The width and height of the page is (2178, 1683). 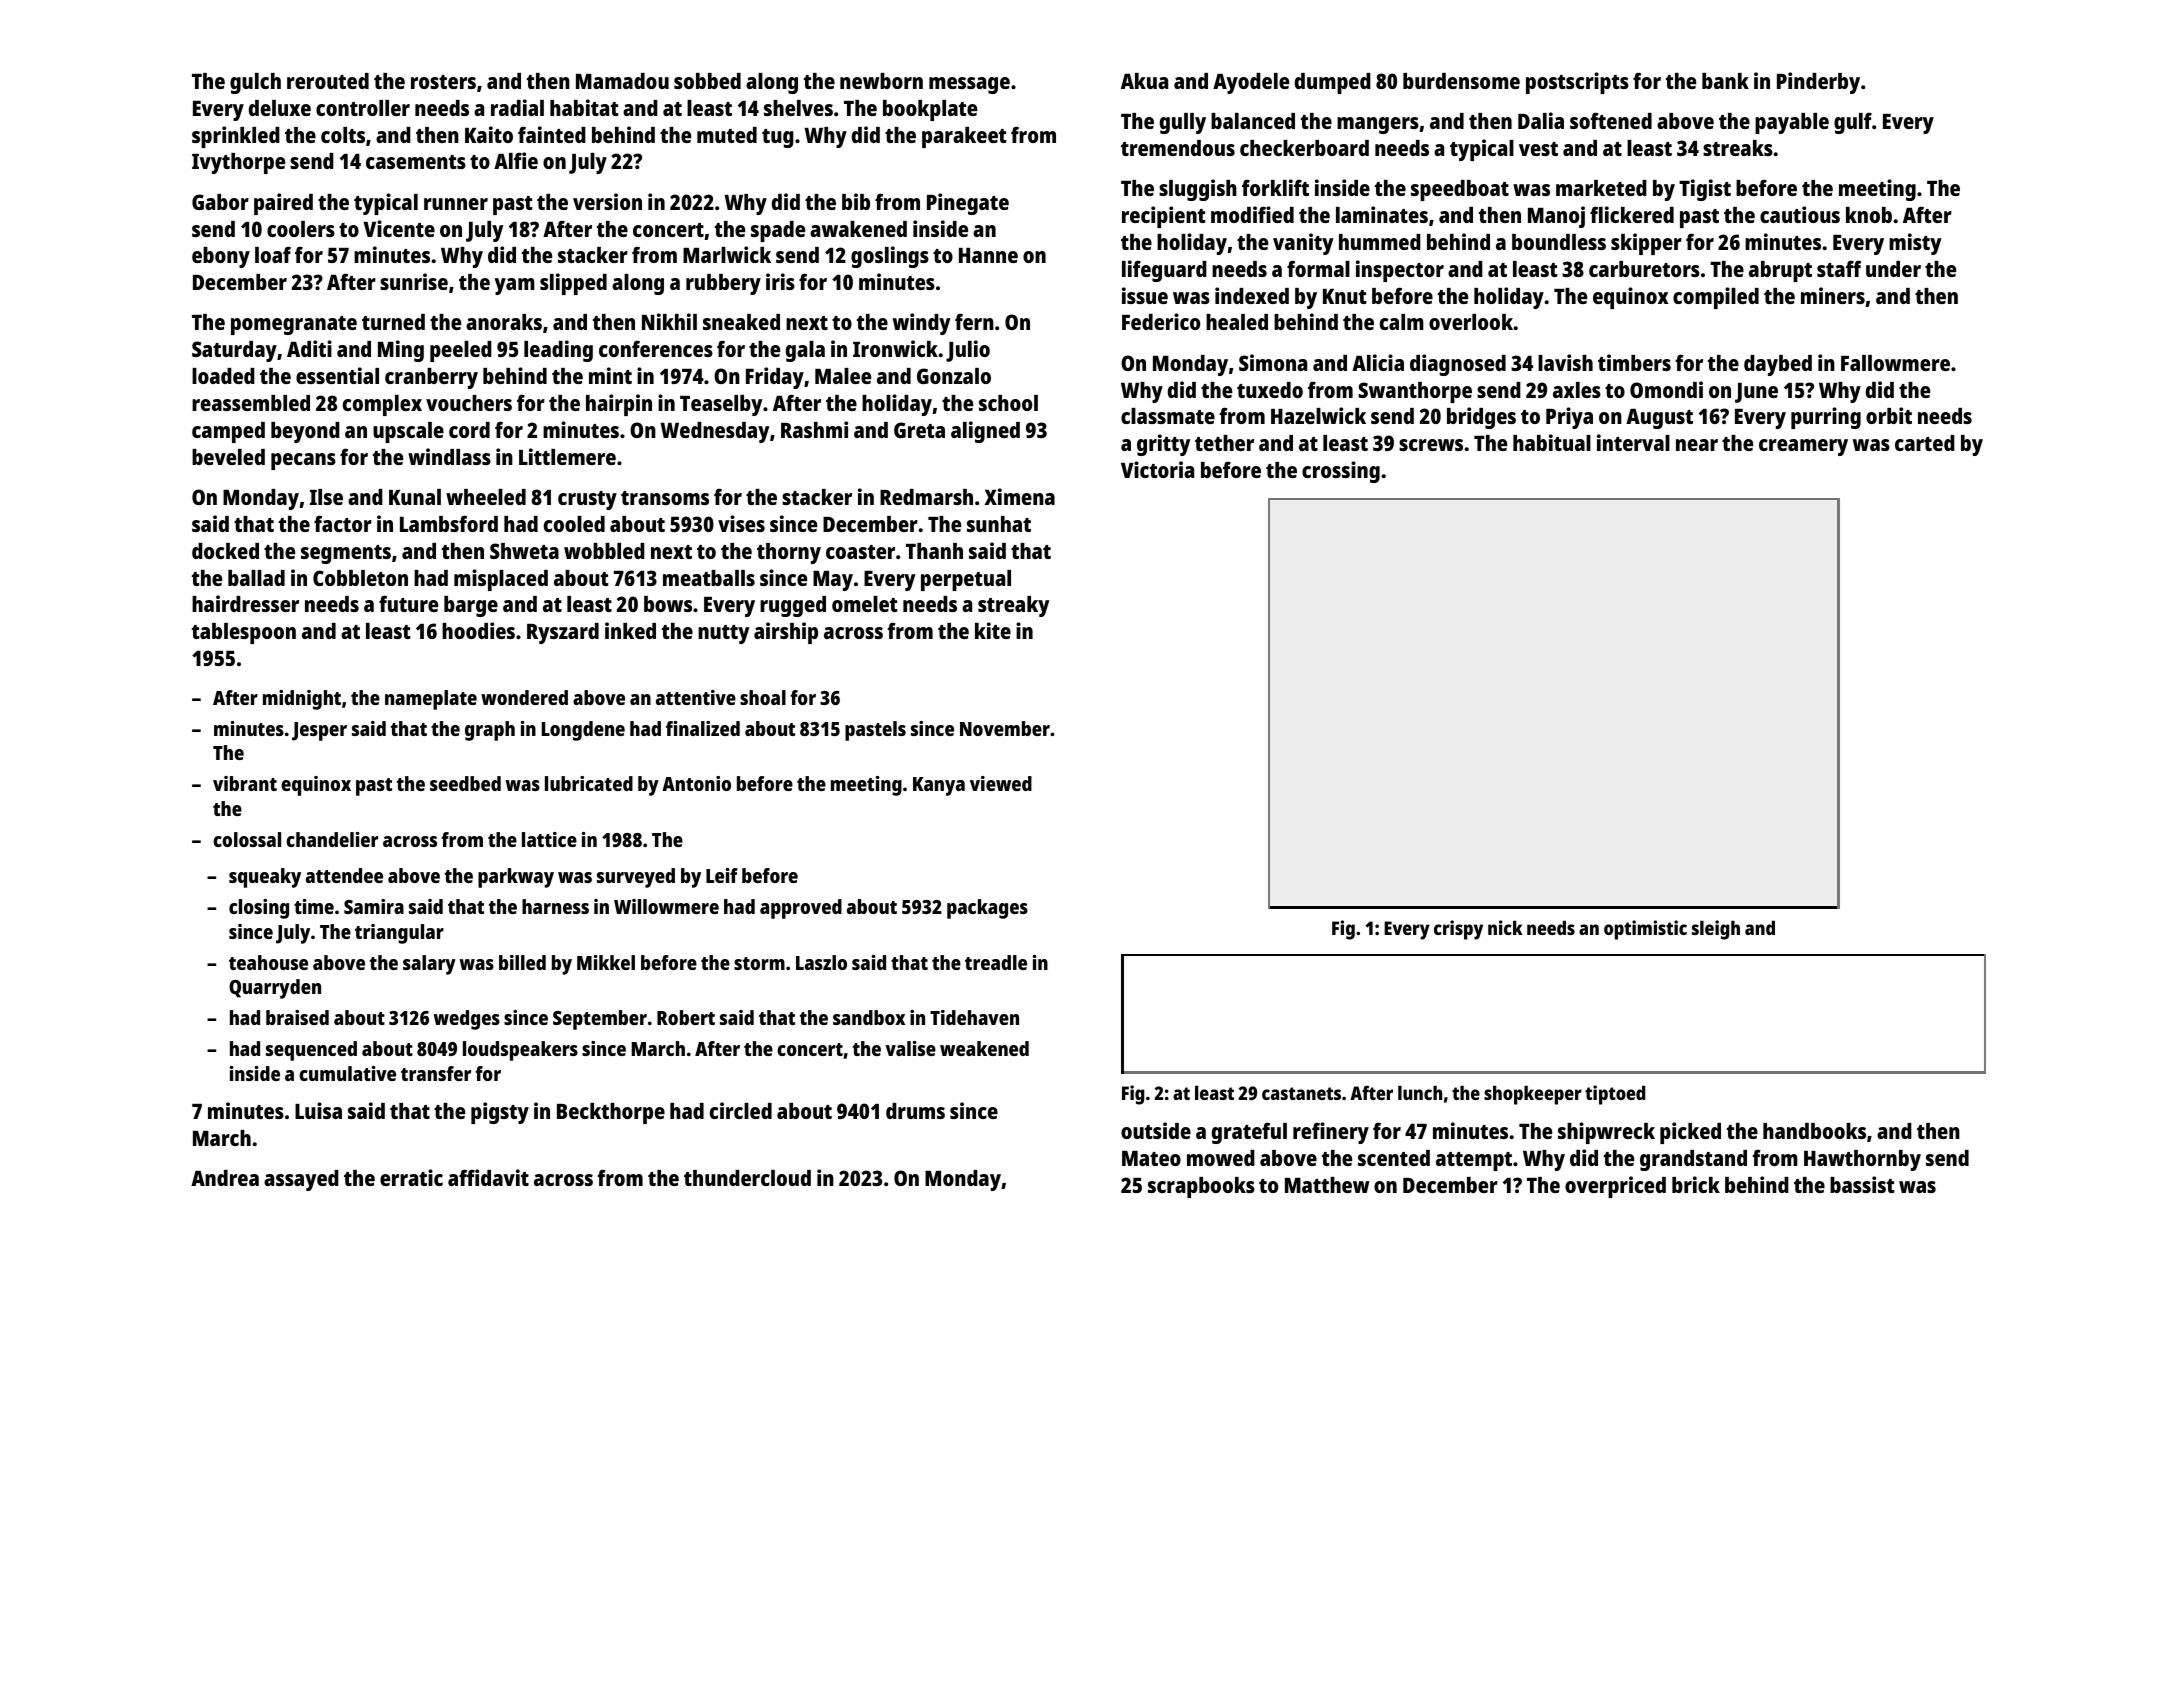 I want to click on triangular, so click(x=399, y=934).
